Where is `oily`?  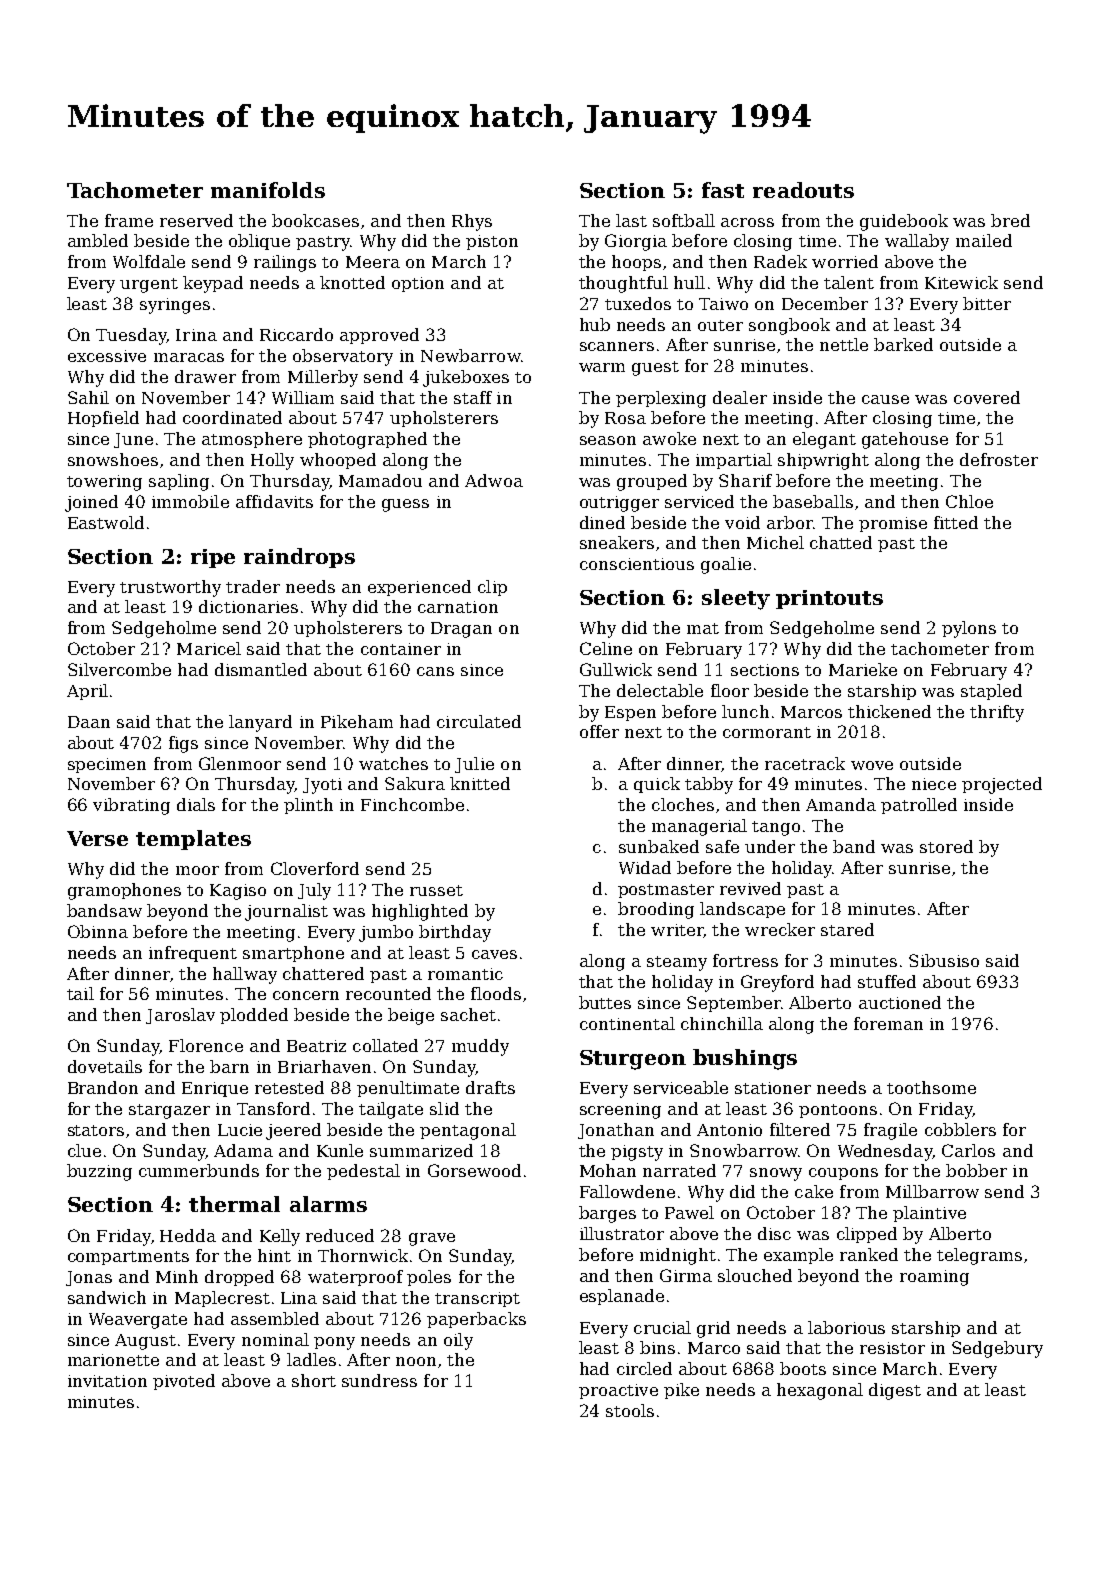
oily is located at coordinates (458, 1341).
